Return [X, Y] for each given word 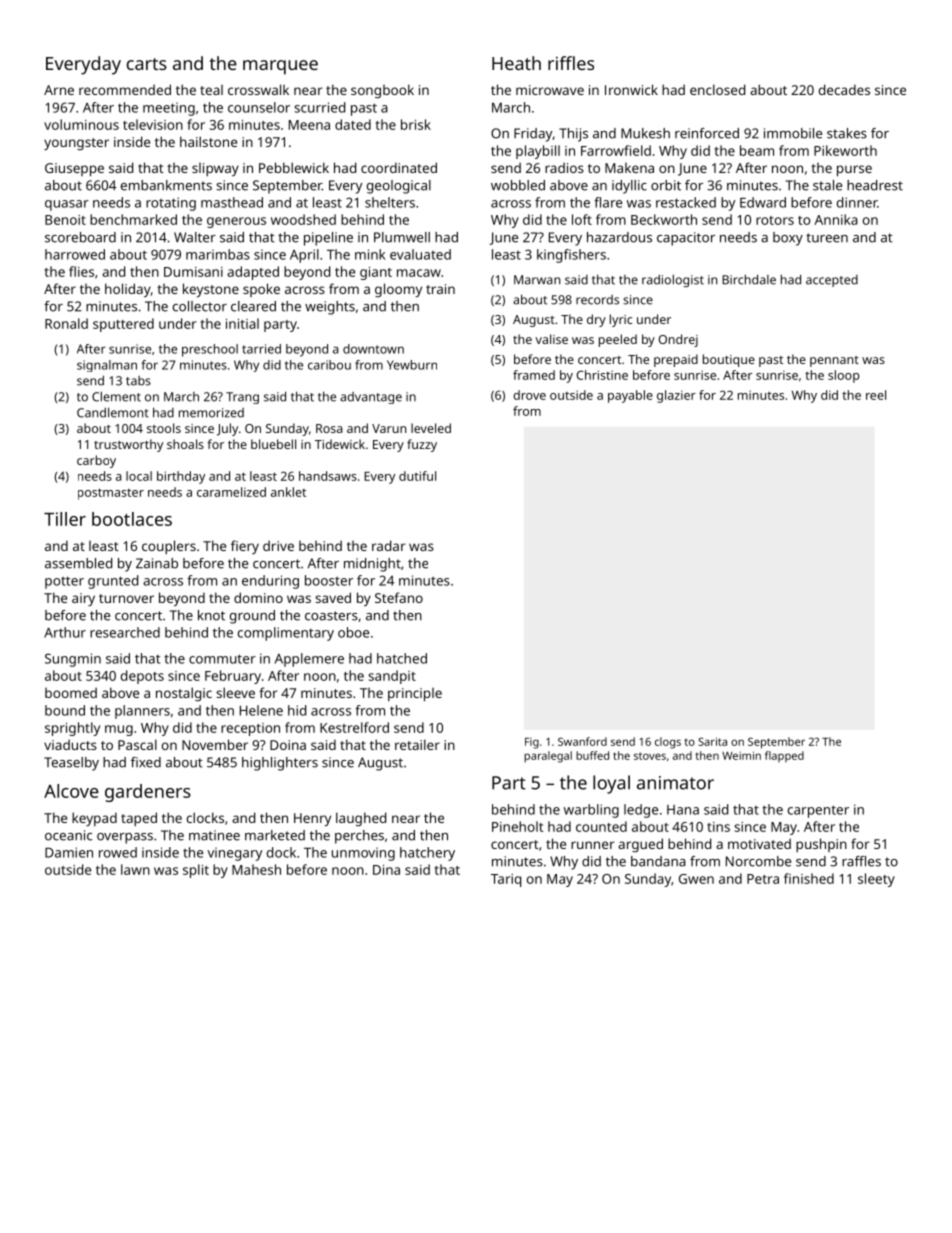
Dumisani [193, 272]
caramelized [231, 492]
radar [388, 545]
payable [630, 396]
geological [399, 187]
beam [757, 150]
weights [330, 308]
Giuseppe [74, 170]
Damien [69, 852]
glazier [676, 396]
